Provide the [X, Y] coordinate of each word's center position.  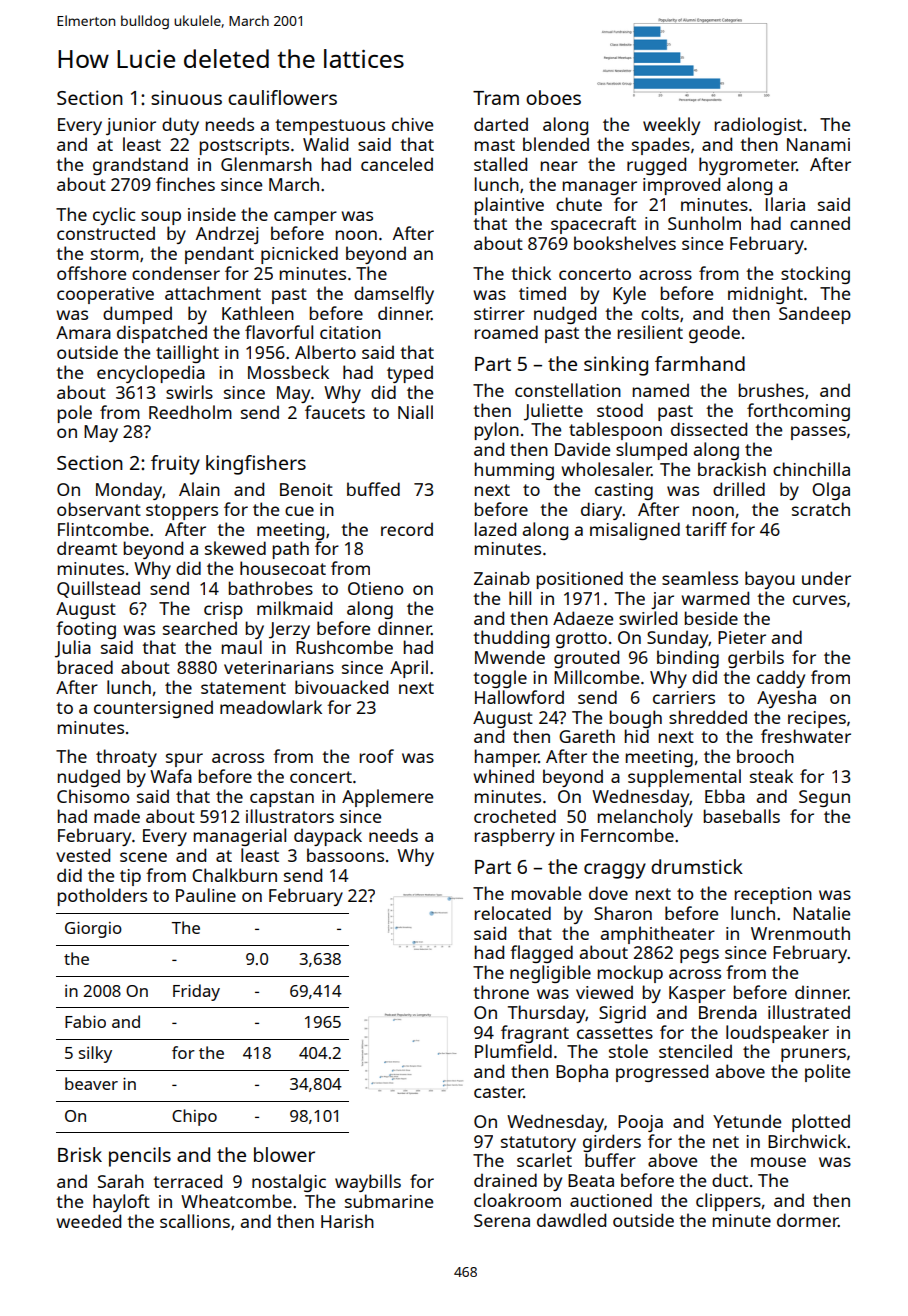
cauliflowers [282, 97]
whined [503, 776]
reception [773, 895]
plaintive [509, 206]
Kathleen [258, 313]
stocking [815, 275]
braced [85, 667]
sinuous [186, 97]
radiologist [758, 126]
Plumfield [513, 1051]
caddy [781, 679]
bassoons [345, 855]
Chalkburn [234, 875]
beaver [91, 1083]
